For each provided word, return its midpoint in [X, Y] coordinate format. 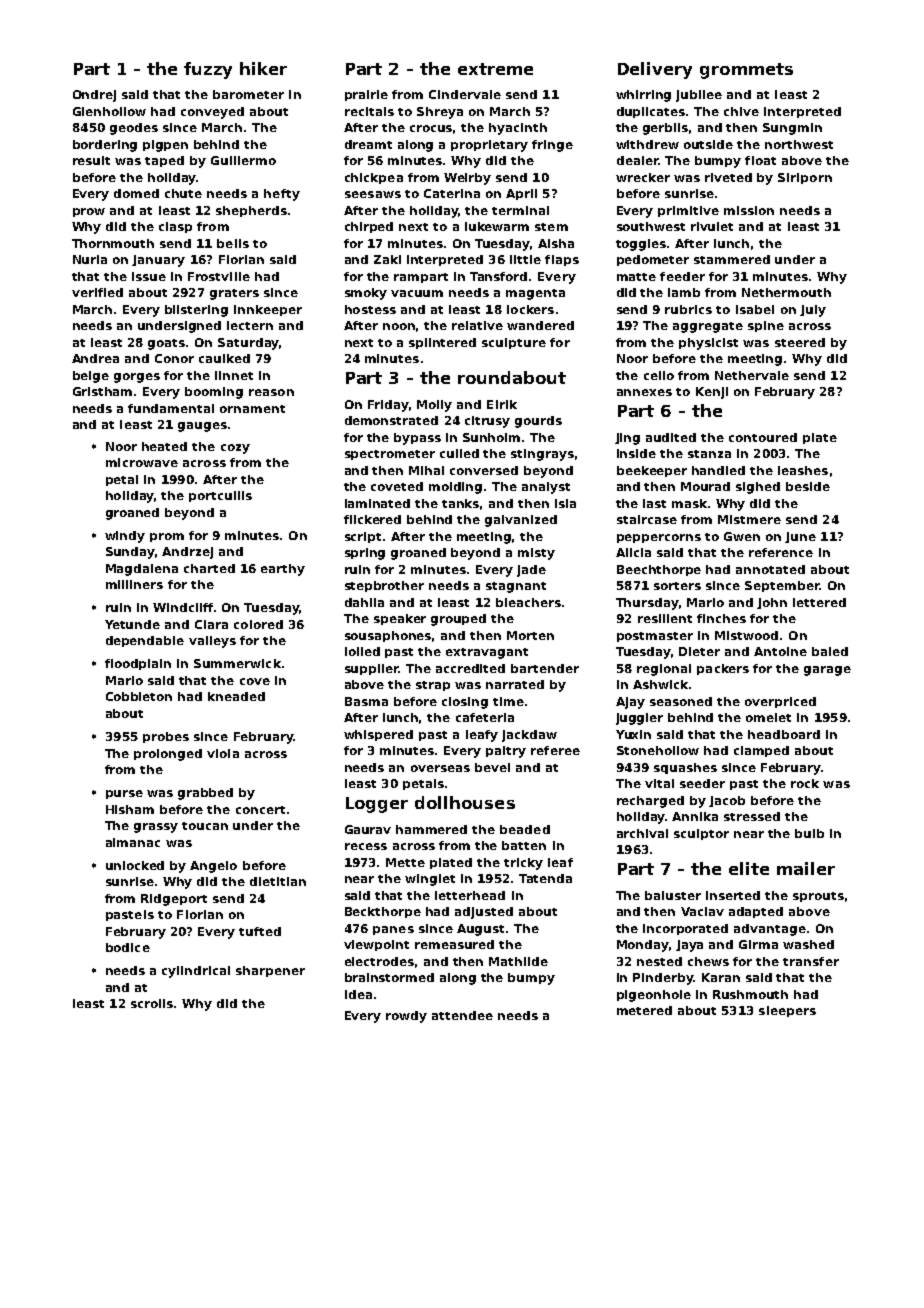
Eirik [502, 404]
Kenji [712, 393]
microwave [142, 462]
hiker [263, 68]
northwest [799, 144]
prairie [366, 95]
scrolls [152, 1003]
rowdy [406, 1017]
